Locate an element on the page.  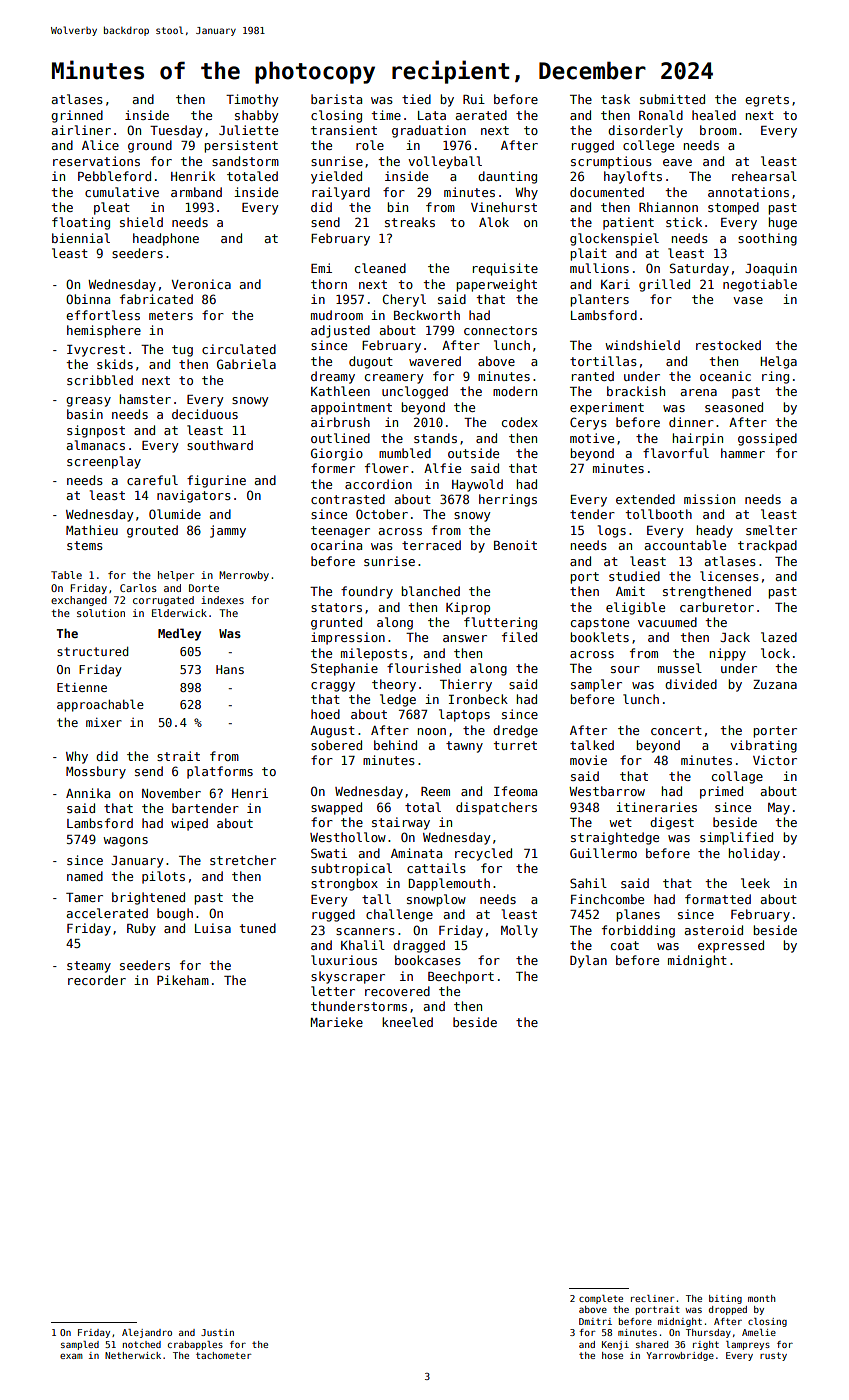
exchanged is located at coordinates (79, 601).
